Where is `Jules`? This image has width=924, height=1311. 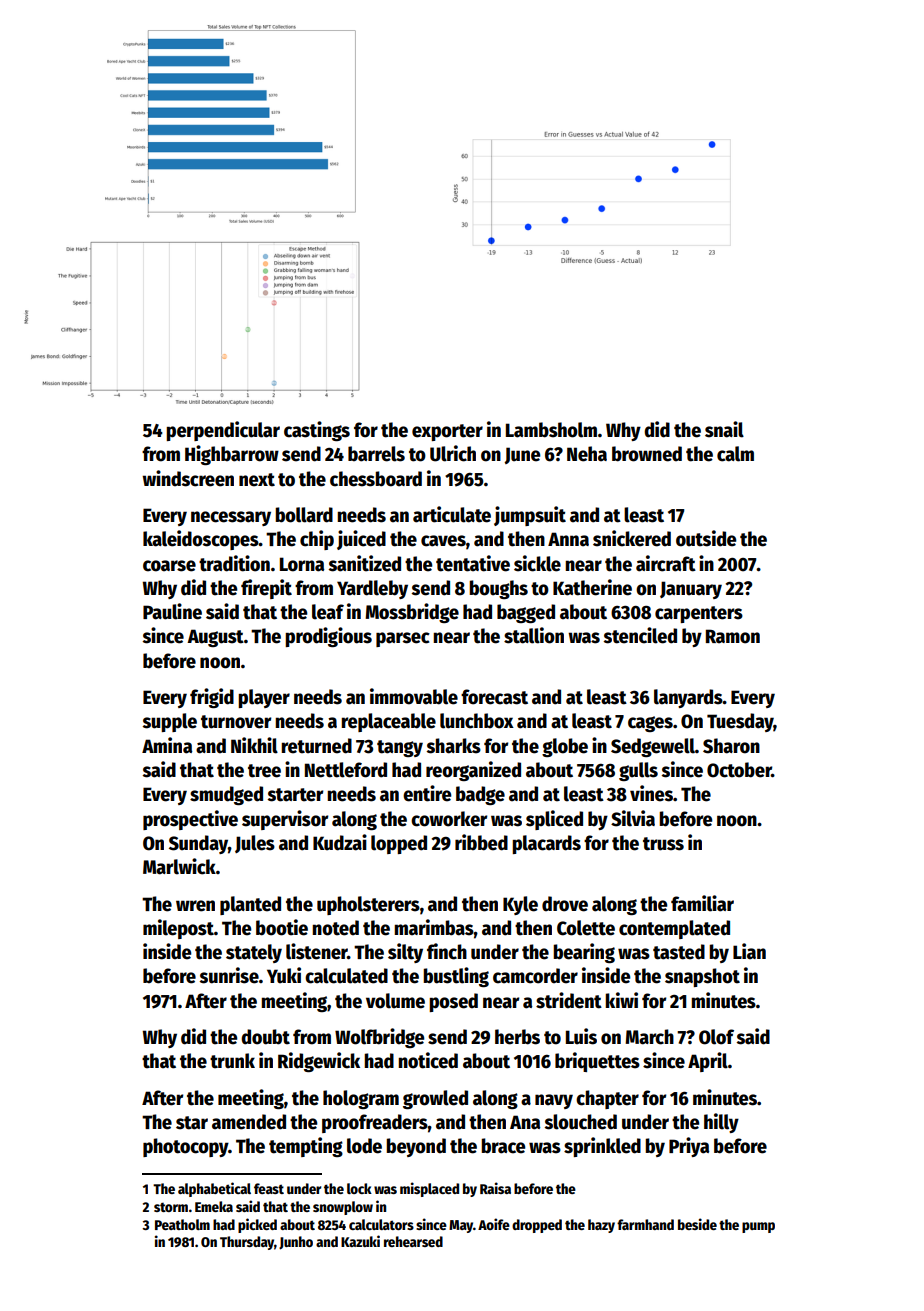 Jules is located at coordinates (255, 844).
